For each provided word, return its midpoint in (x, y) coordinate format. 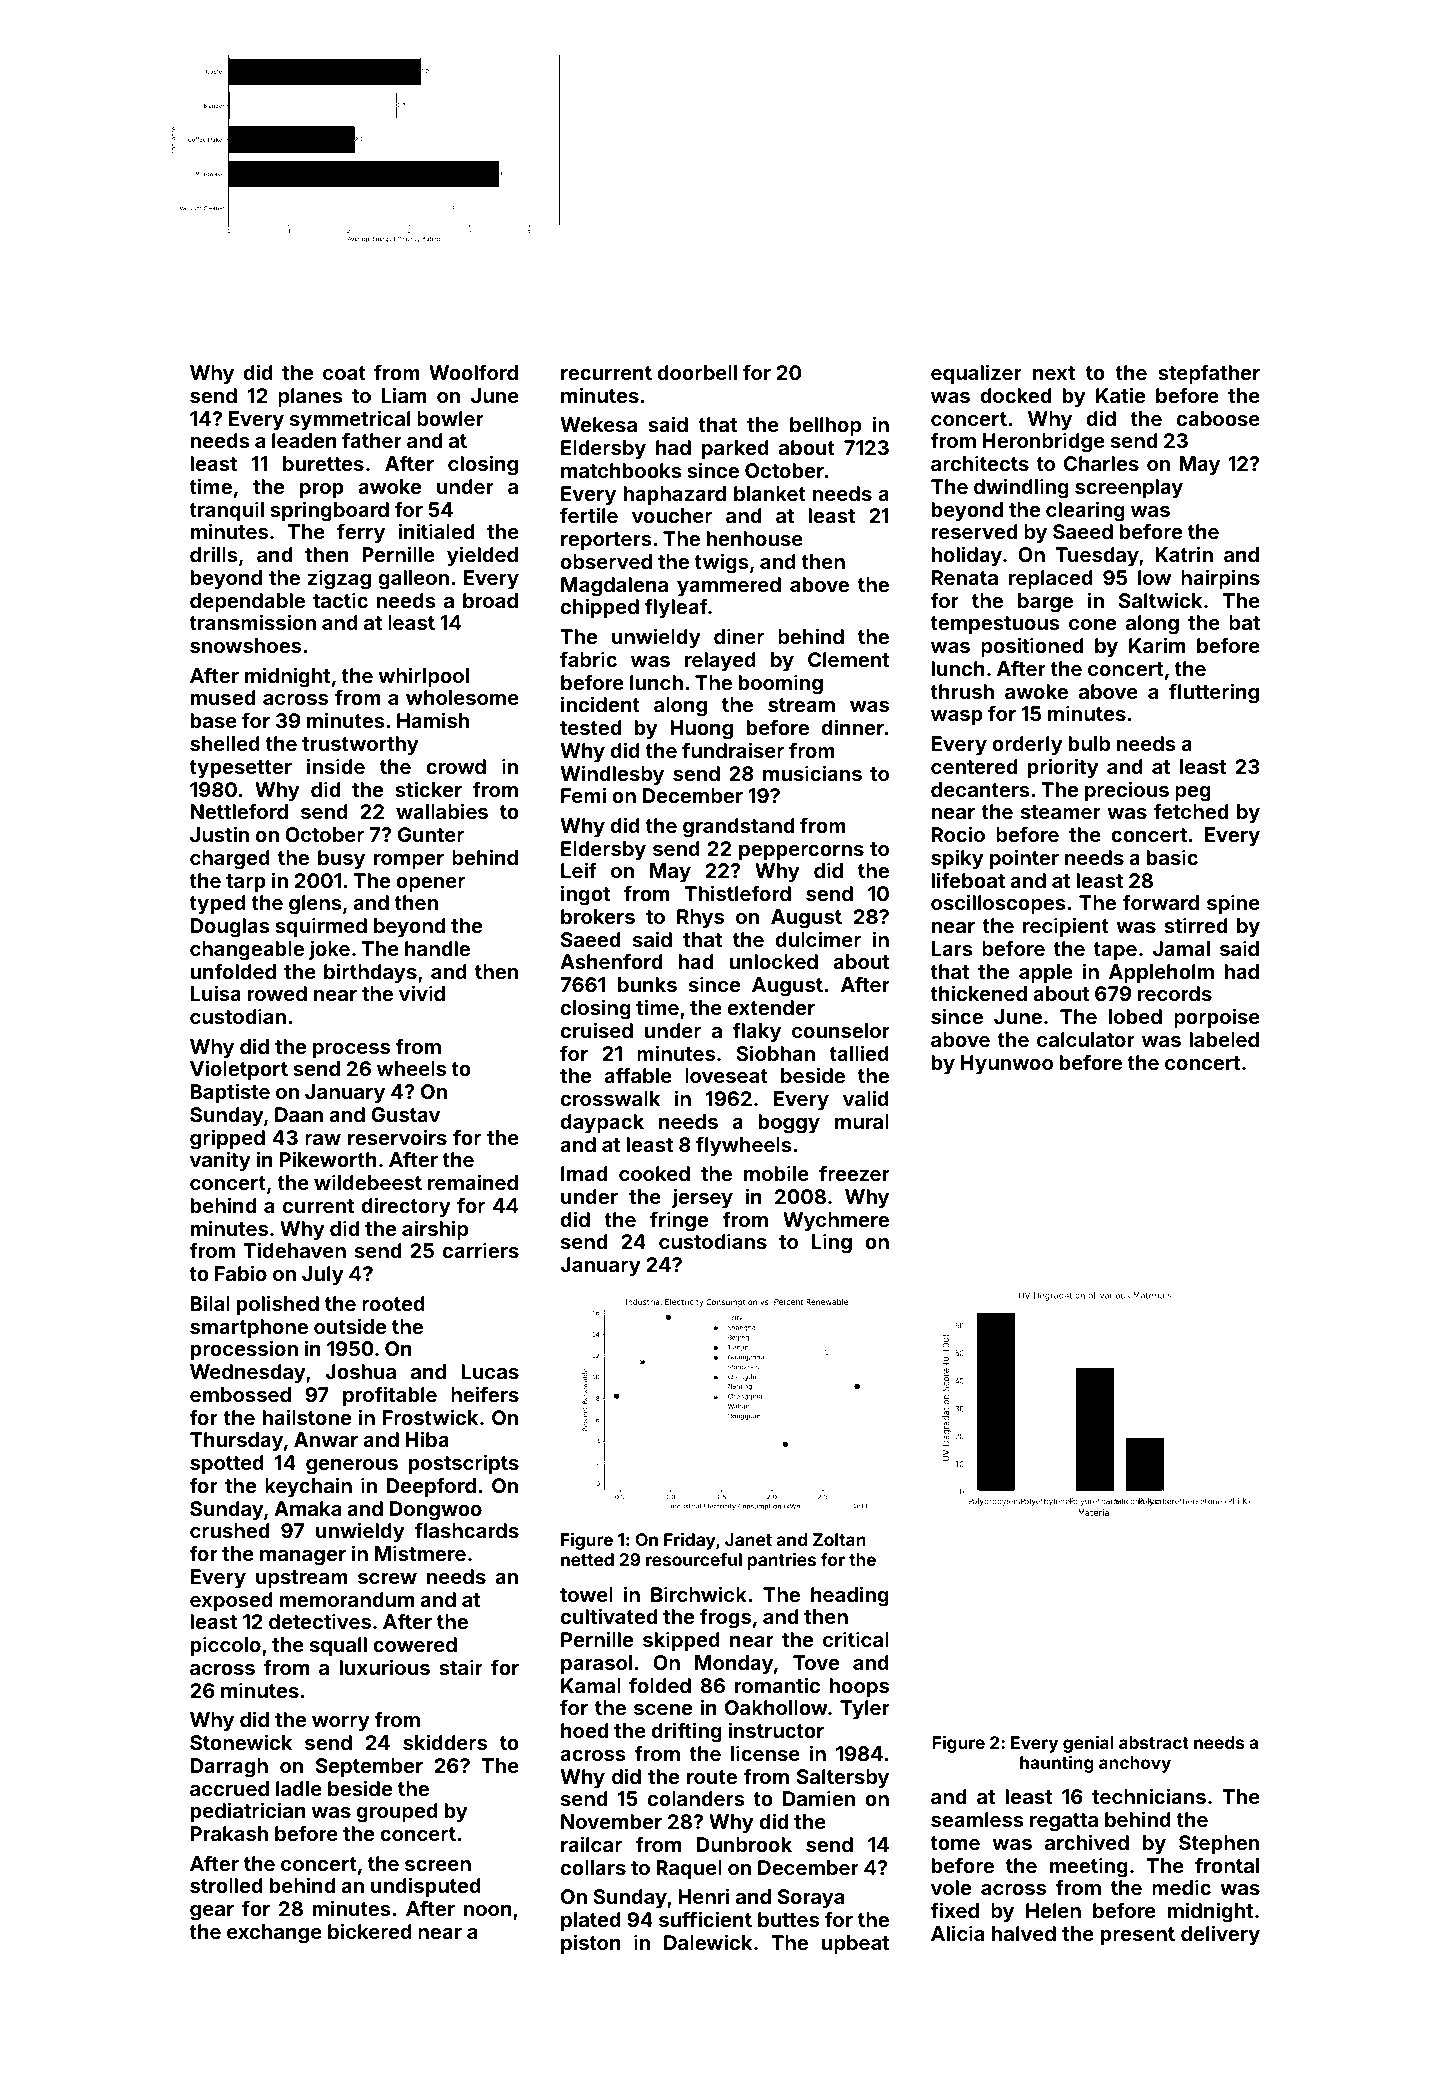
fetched (1191, 811)
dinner (853, 727)
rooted (393, 1303)
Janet (748, 1539)
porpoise (1217, 1018)
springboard (329, 511)
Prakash (229, 1833)
